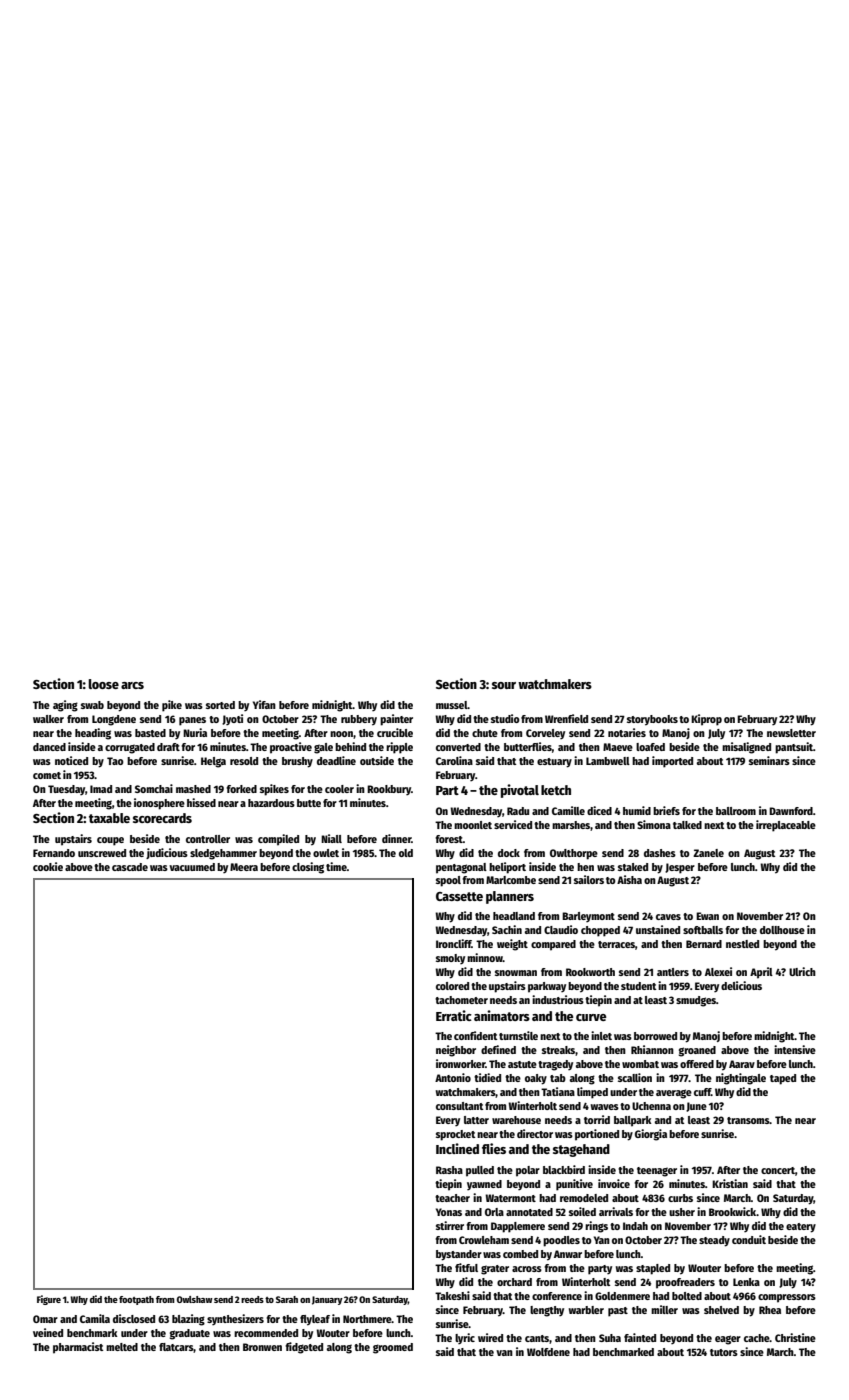 This document has height=1400, width=849. I want to click on storybooks, so click(652, 720).
